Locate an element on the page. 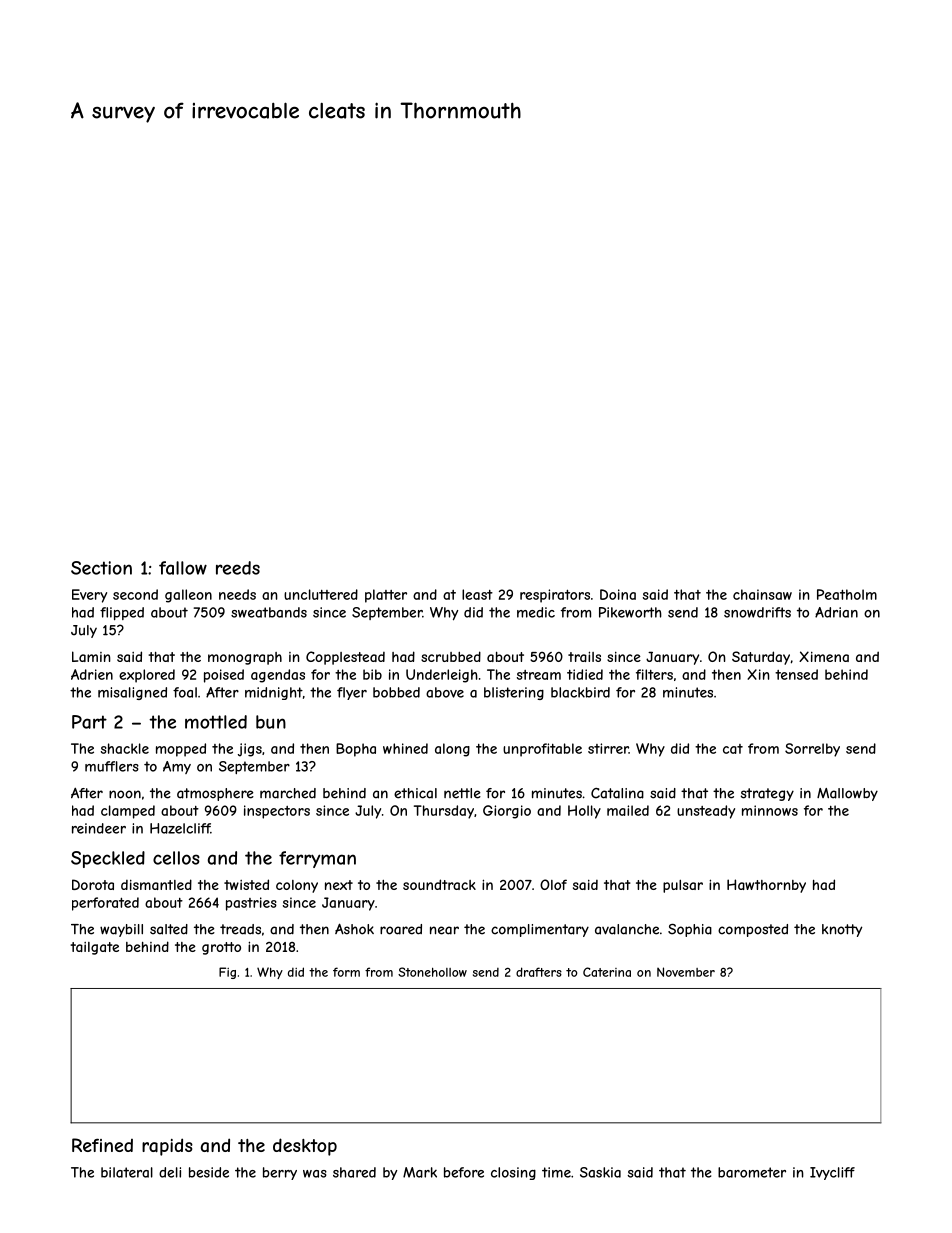 This page has width=952, height=1233. knotty is located at coordinates (842, 930).
